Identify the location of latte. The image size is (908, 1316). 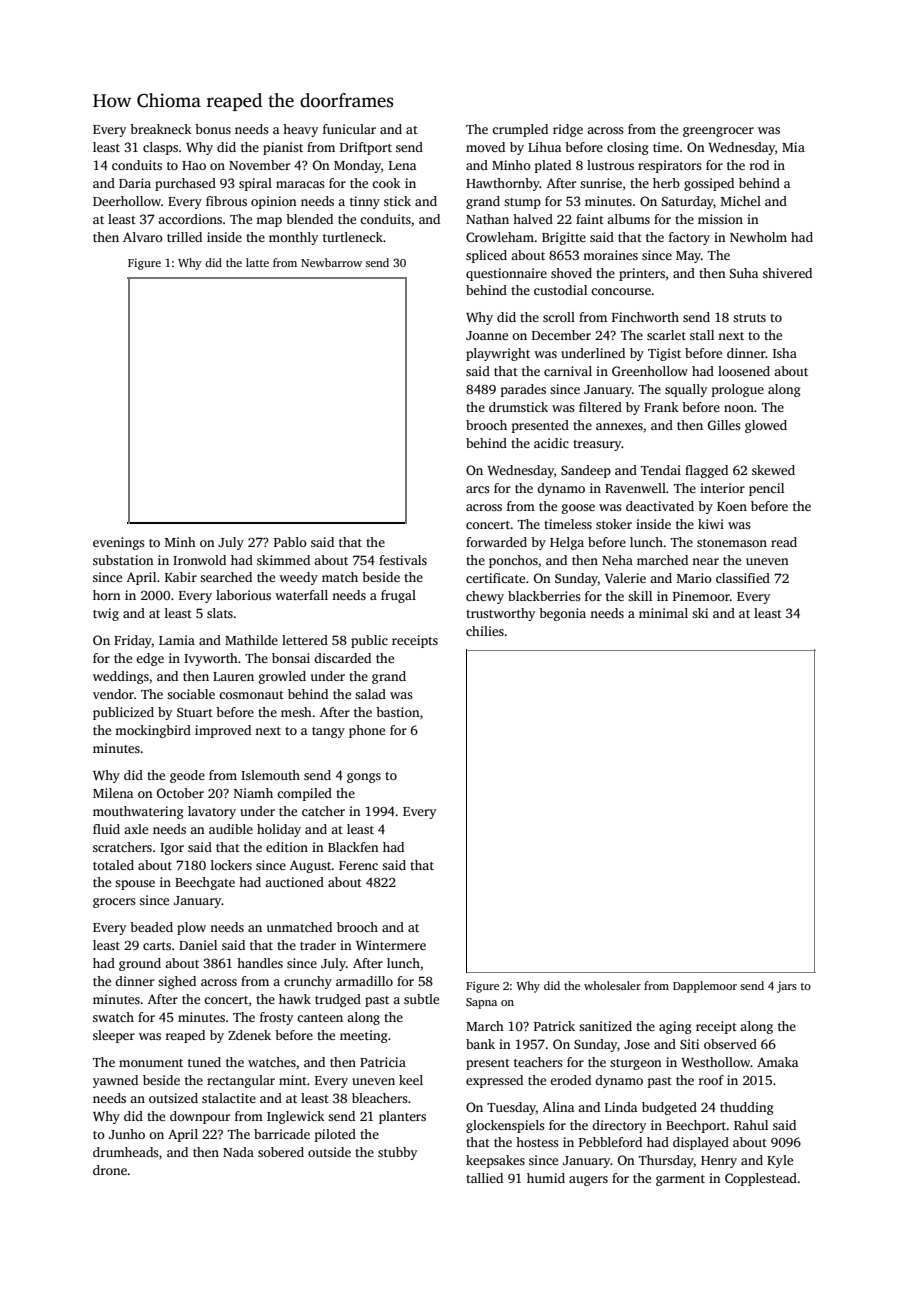
(257, 262).
